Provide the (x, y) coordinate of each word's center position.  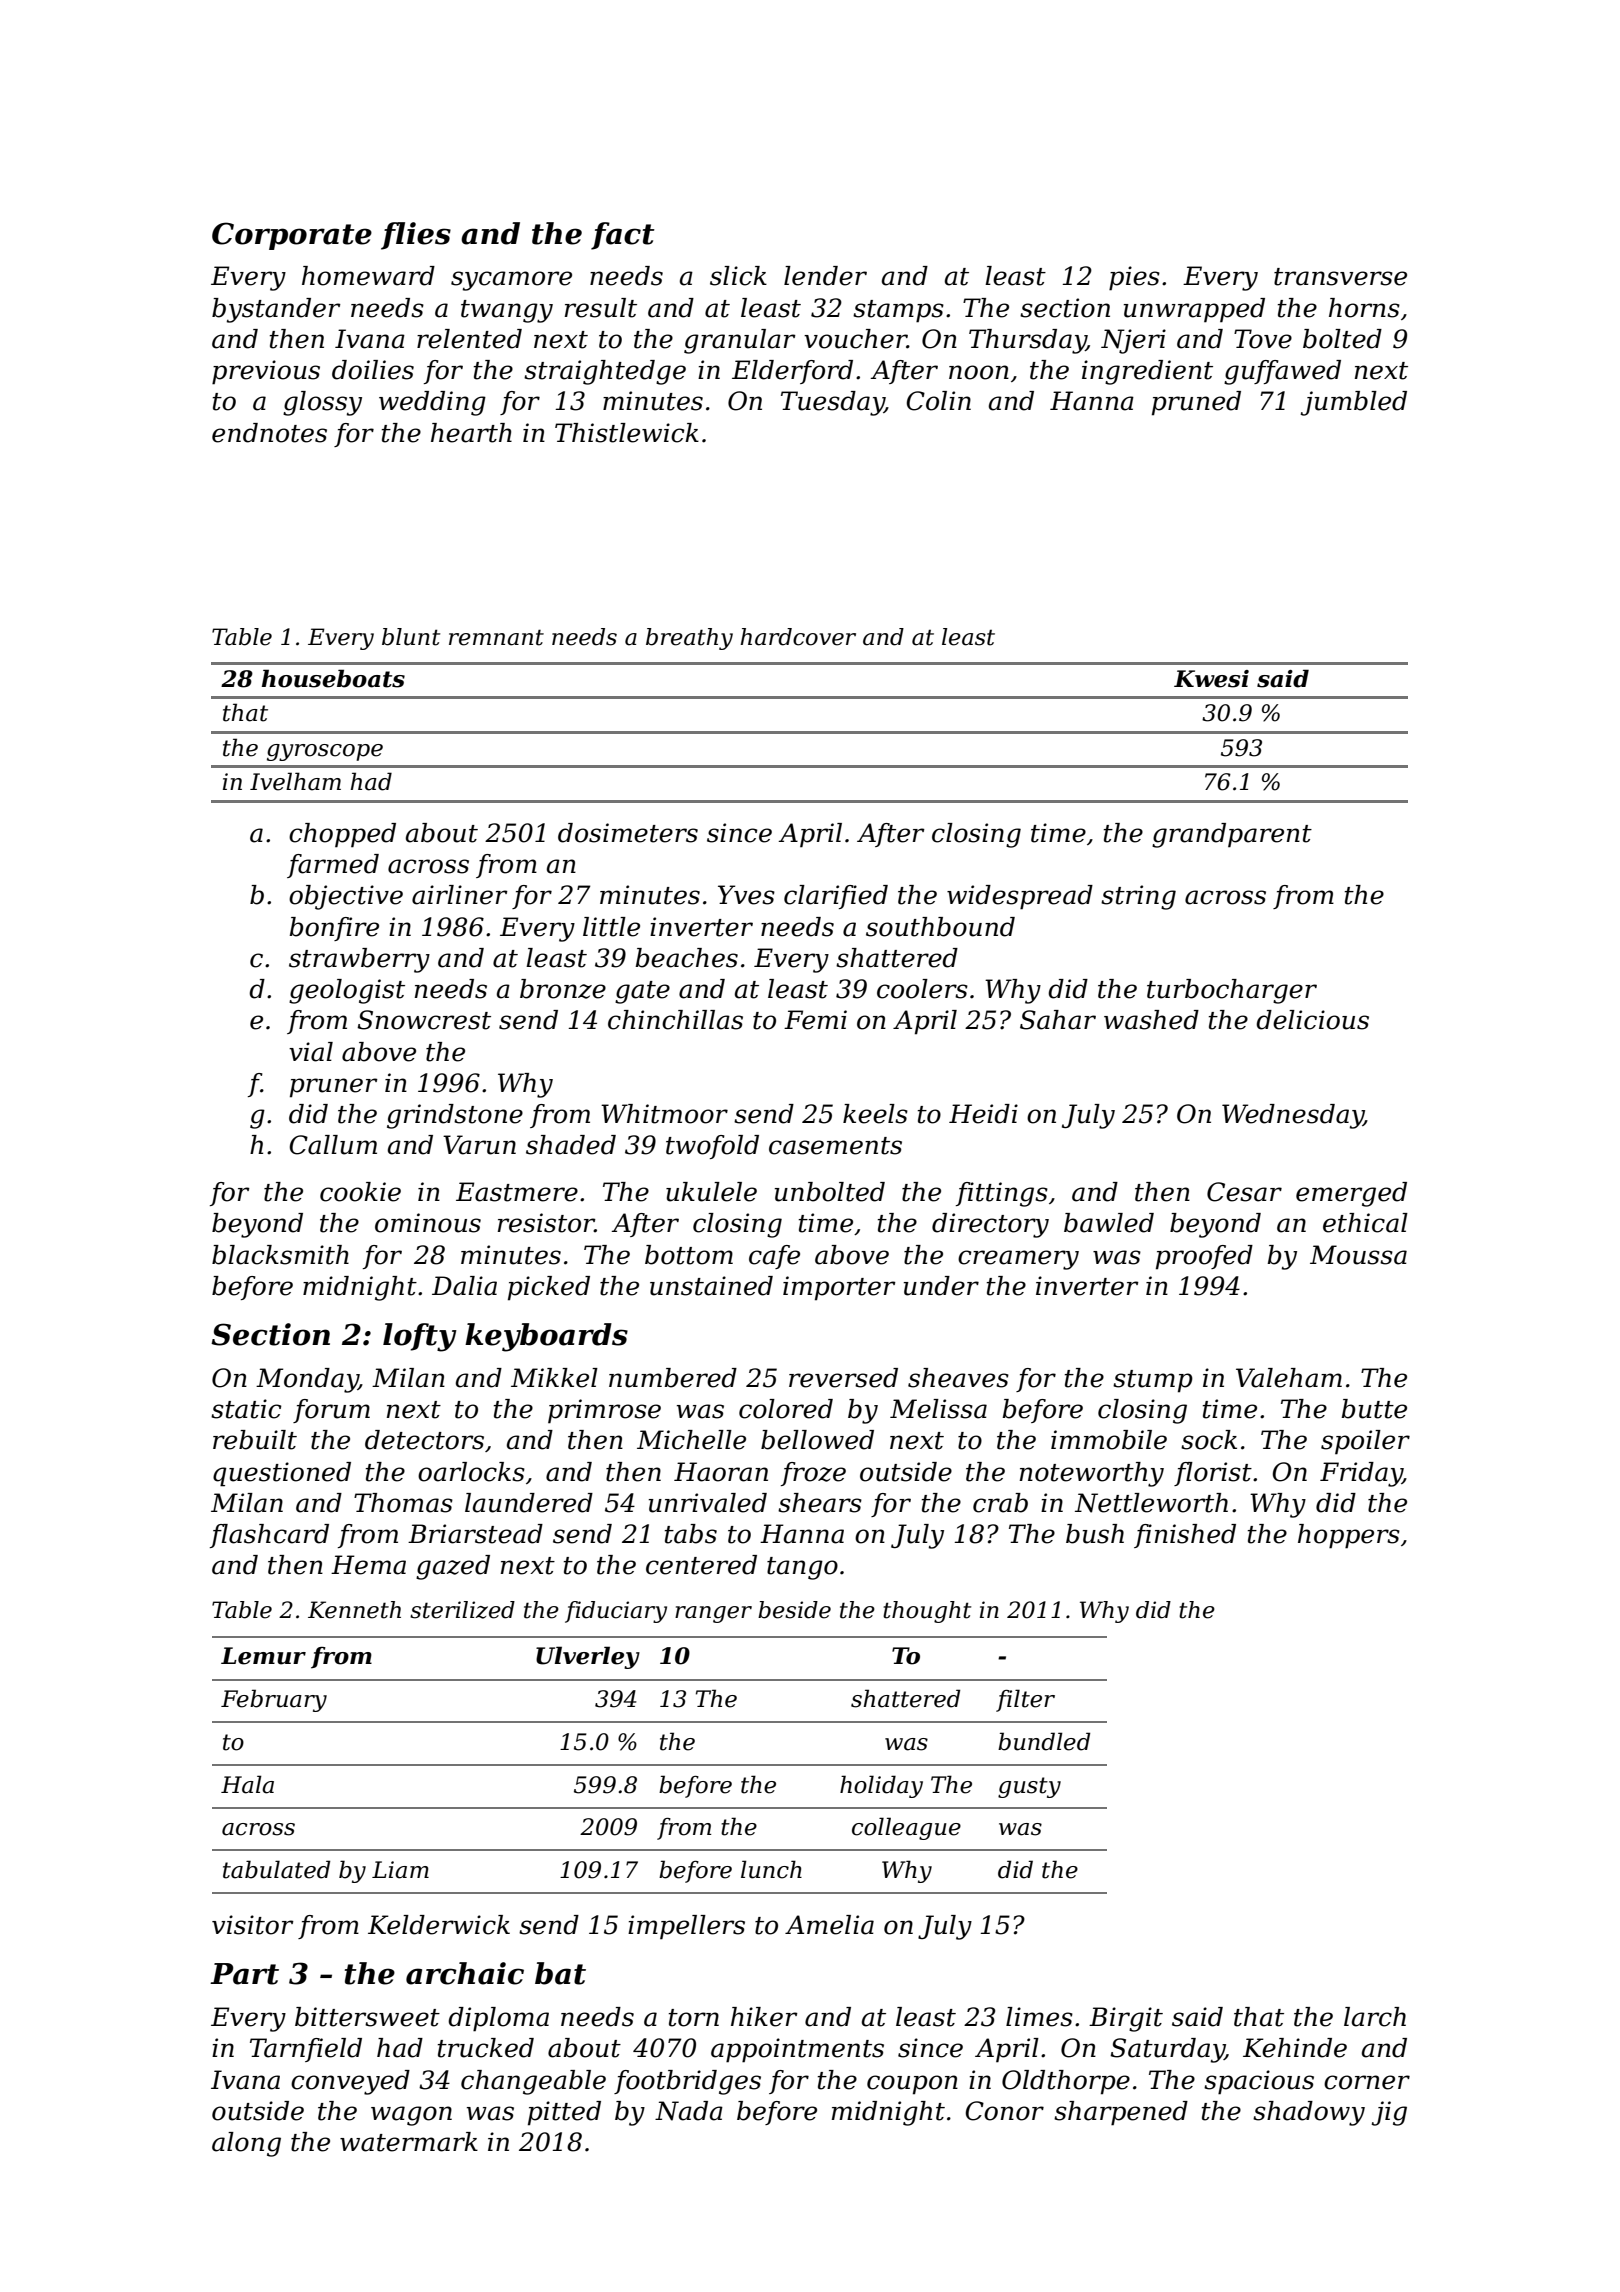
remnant (496, 637)
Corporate (292, 236)
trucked (486, 2048)
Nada (689, 2111)
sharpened (1121, 2113)
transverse (1340, 277)
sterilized (462, 1610)
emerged (1351, 1194)
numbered (673, 1378)
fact (623, 236)
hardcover (798, 637)
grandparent (1232, 835)
